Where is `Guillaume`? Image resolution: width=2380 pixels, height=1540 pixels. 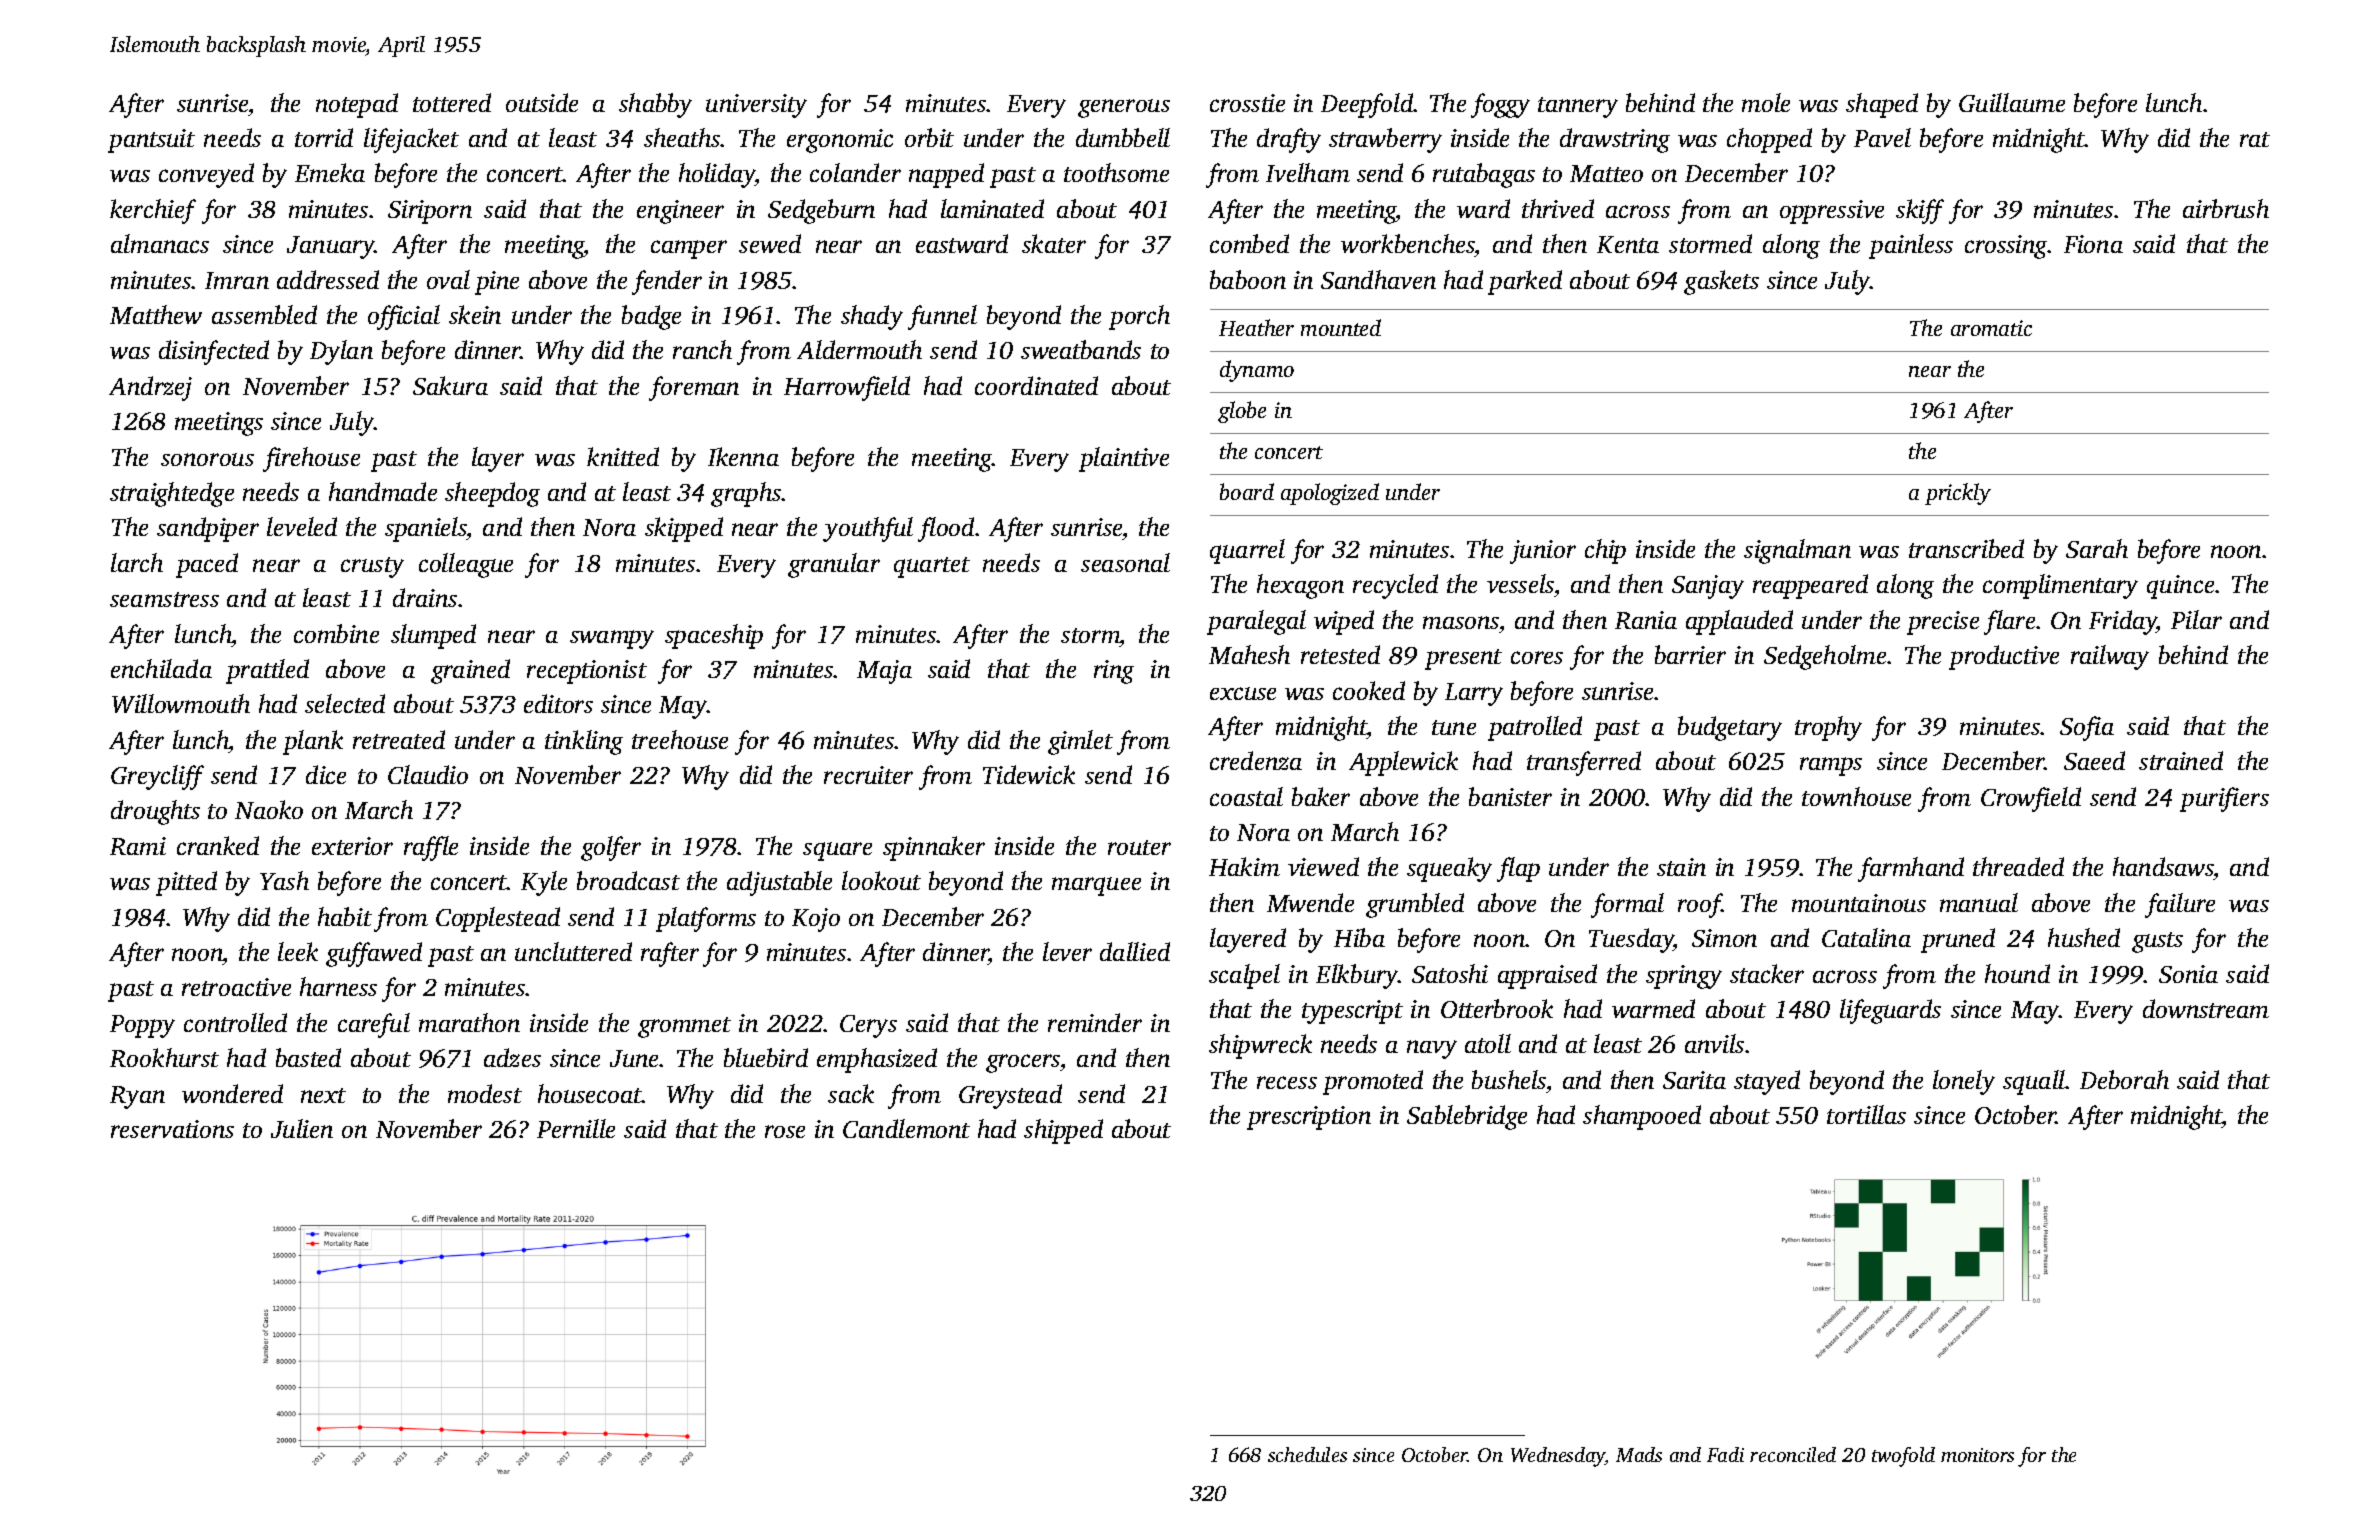 Guillaume is located at coordinates (2012, 102).
